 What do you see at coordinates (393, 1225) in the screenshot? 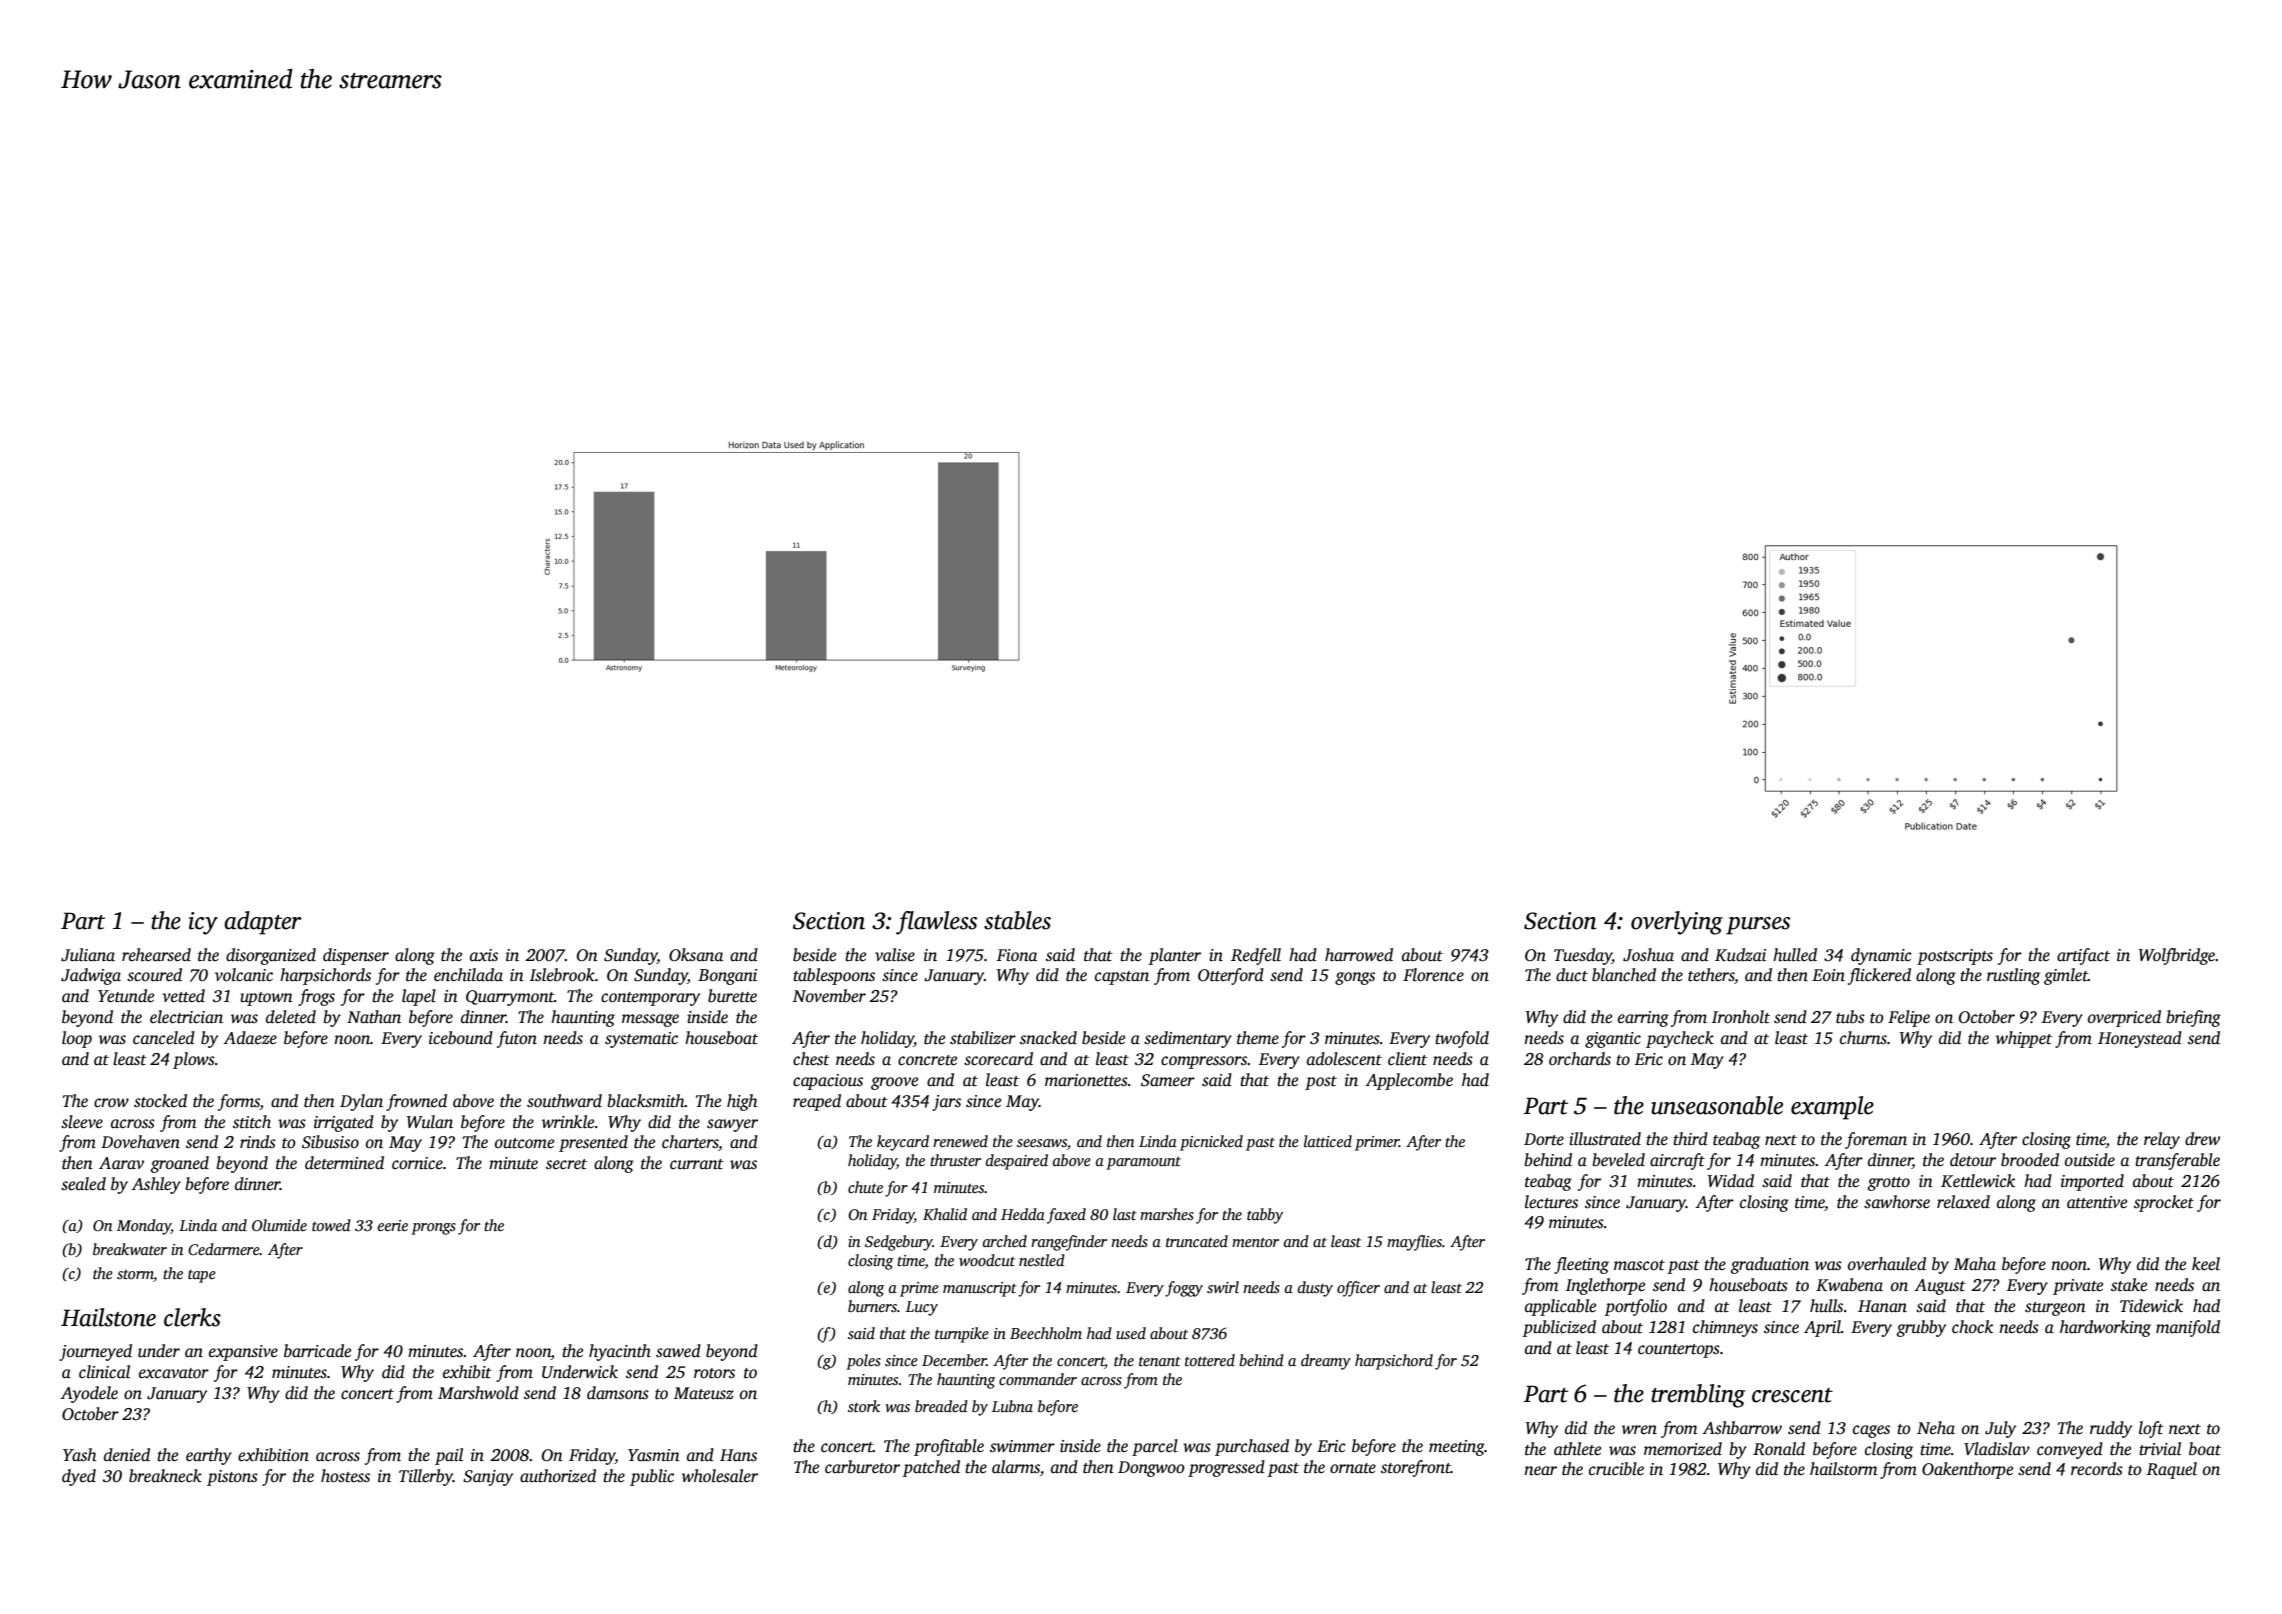
I see `eerie` at bounding box center [393, 1225].
